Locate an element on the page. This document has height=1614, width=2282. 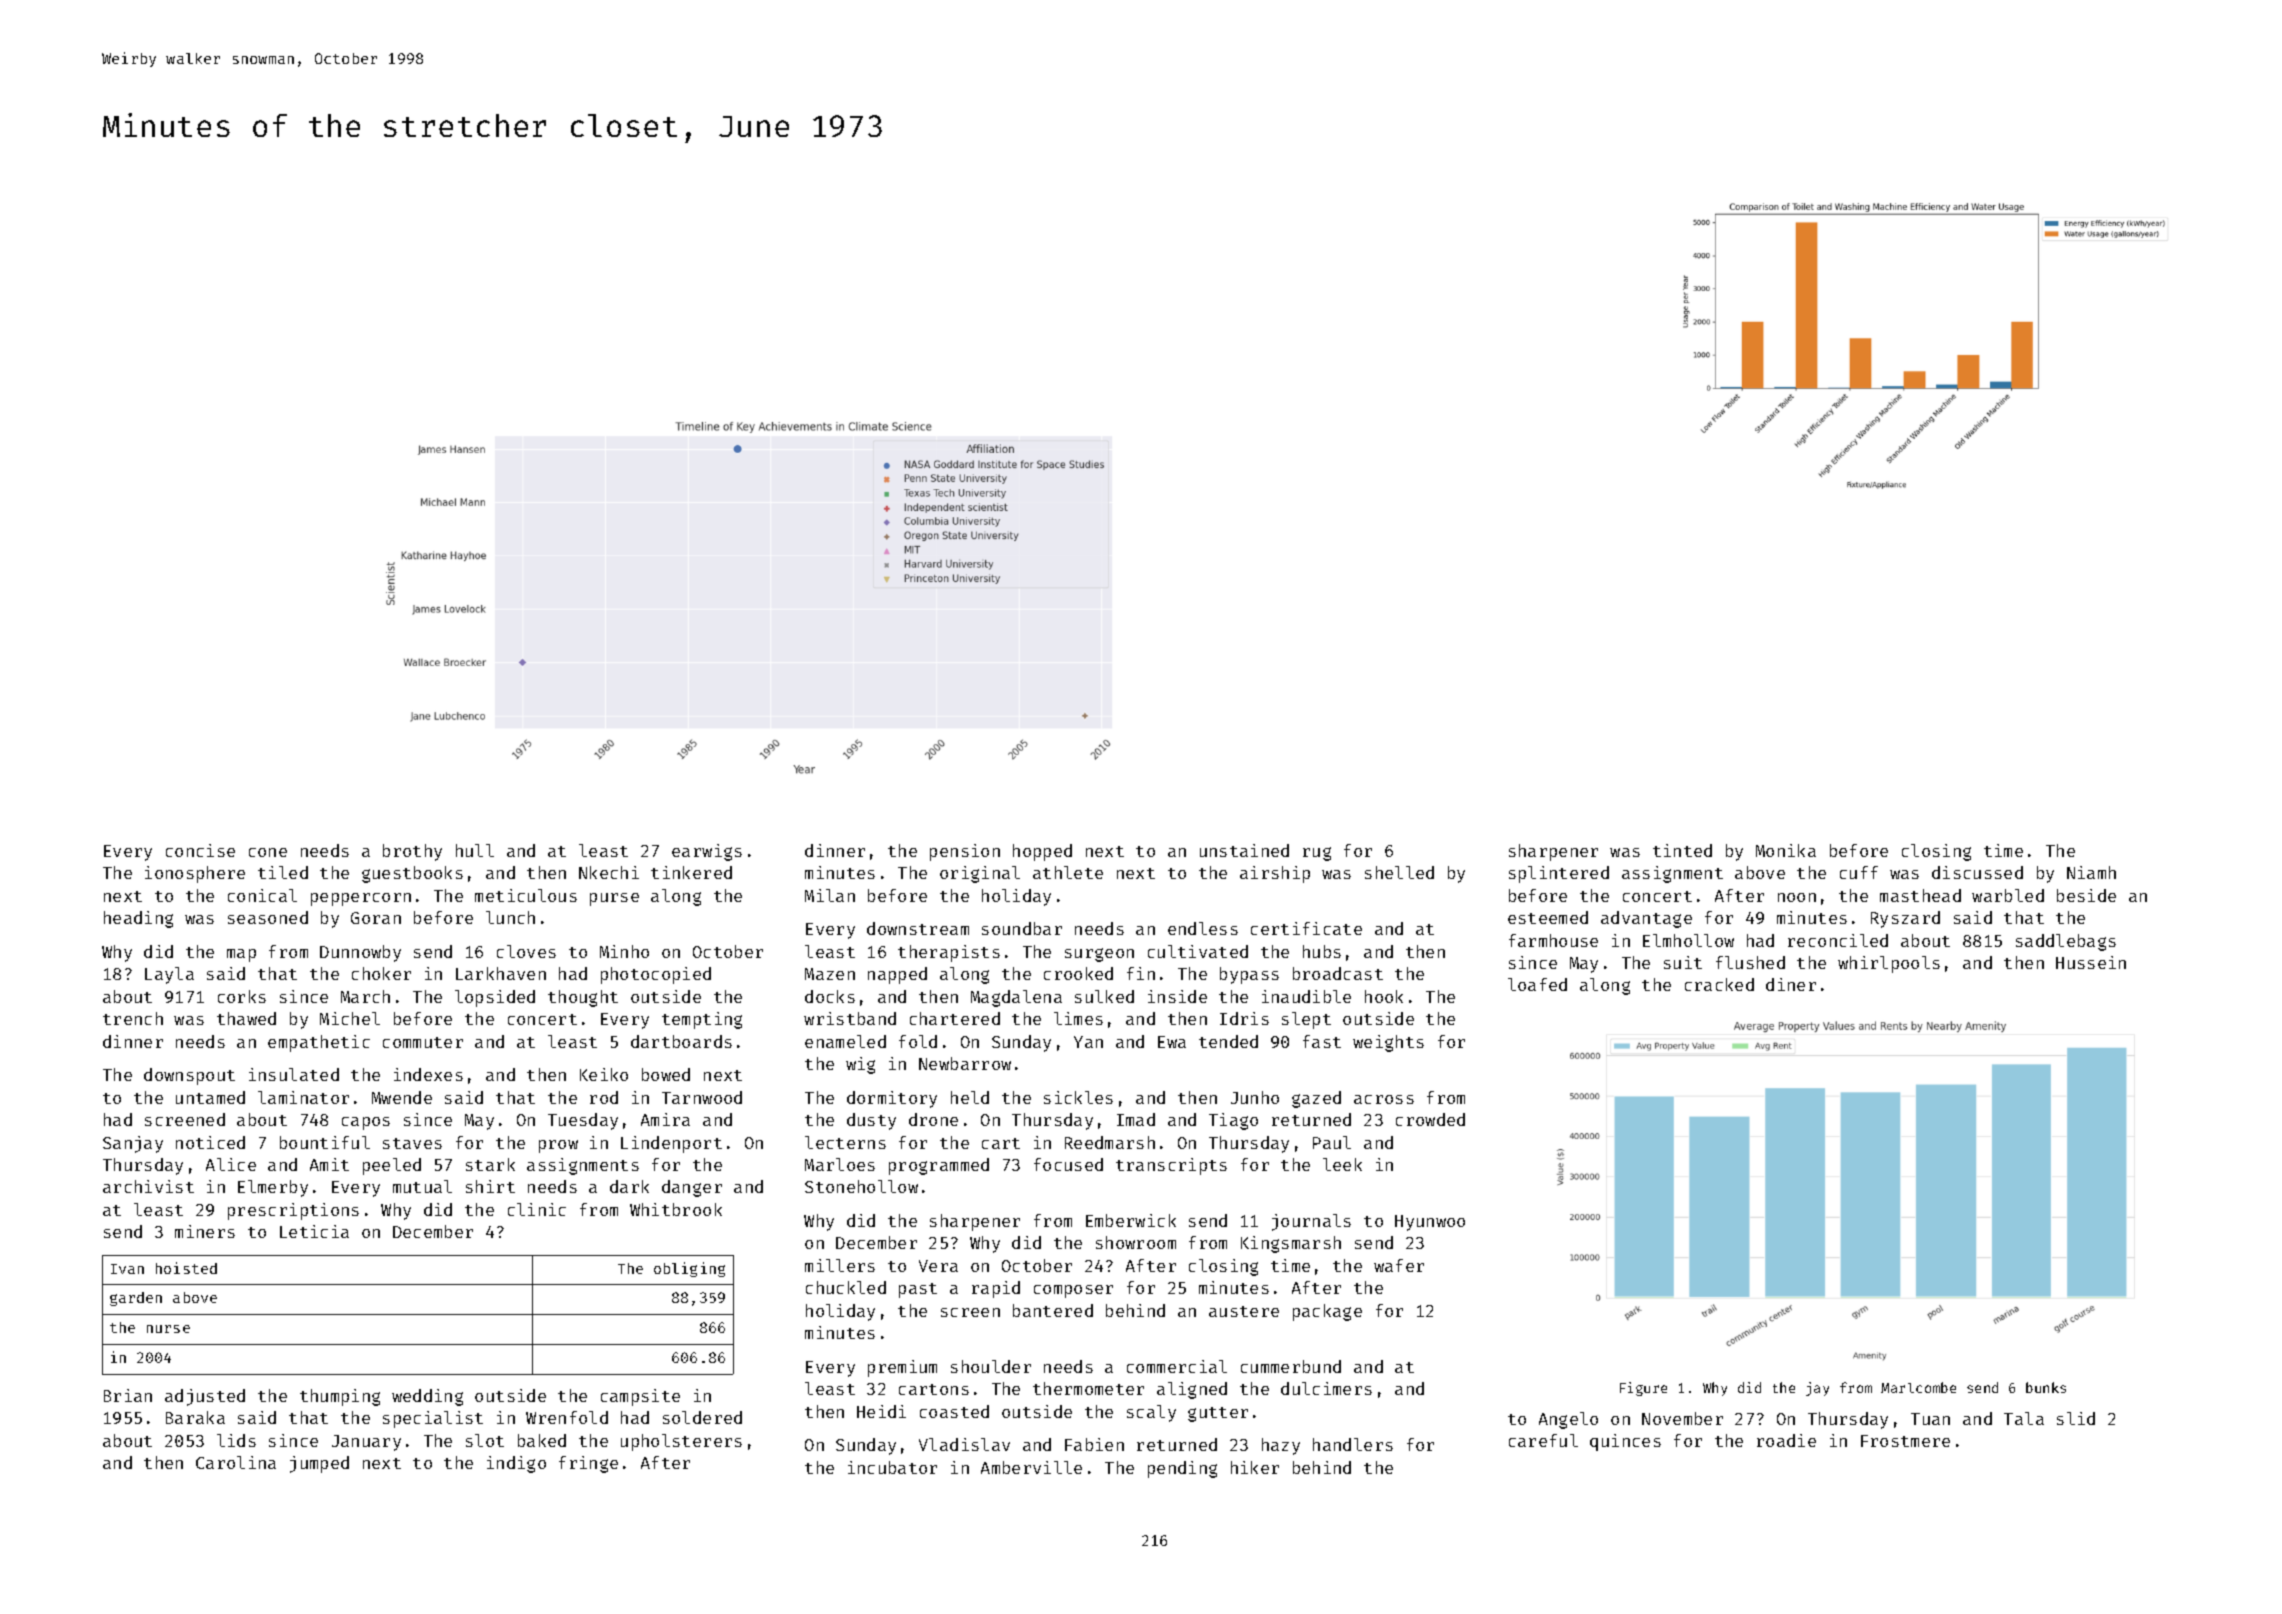
hubs is located at coordinates (1322, 951).
